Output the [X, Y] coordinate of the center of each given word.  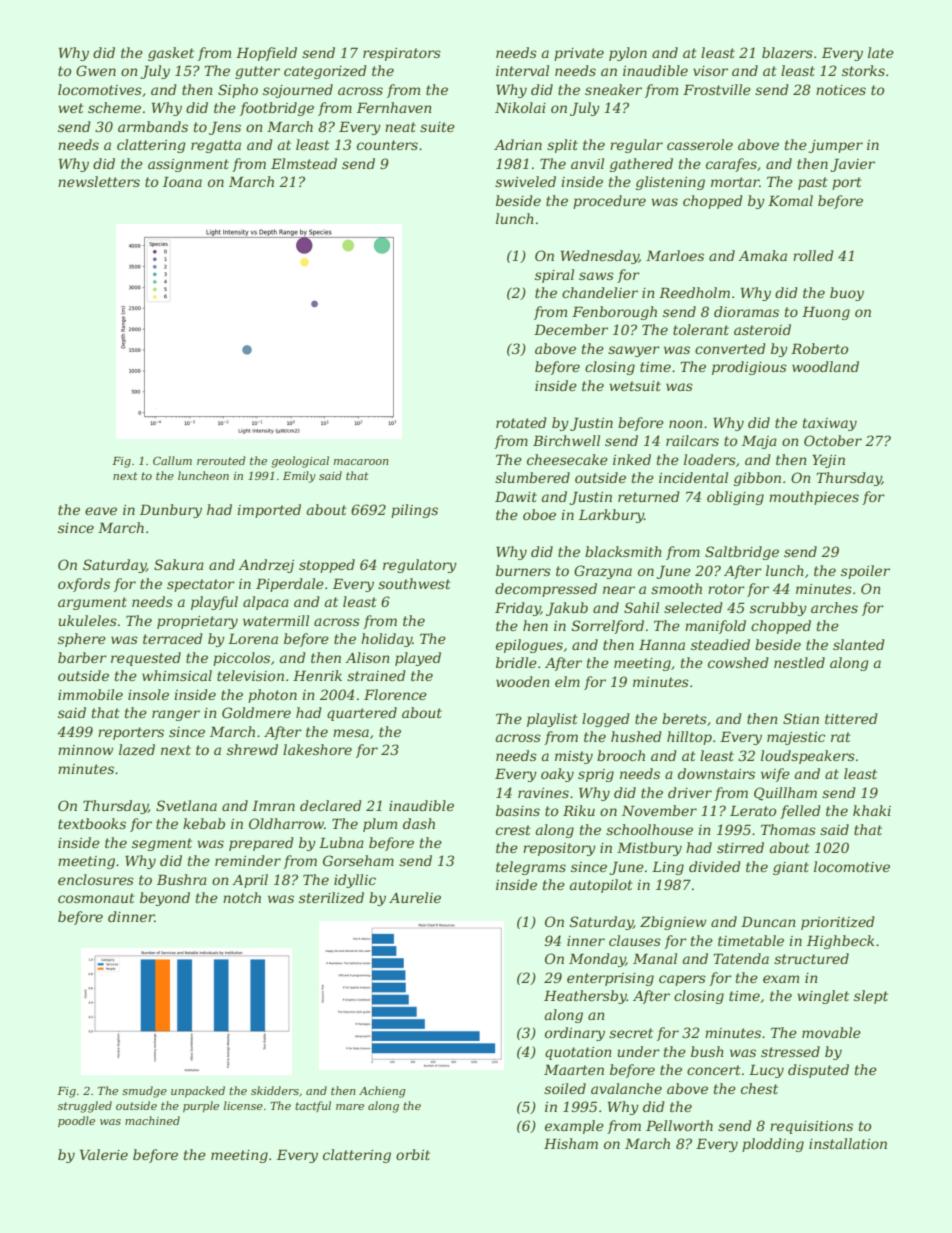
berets [684, 718]
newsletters [99, 181]
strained [376, 675]
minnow [86, 750]
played [418, 659]
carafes [731, 165]
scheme [114, 107]
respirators [402, 54]
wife [775, 775]
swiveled [525, 181]
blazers [787, 53]
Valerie [104, 1154]
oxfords [84, 585]
